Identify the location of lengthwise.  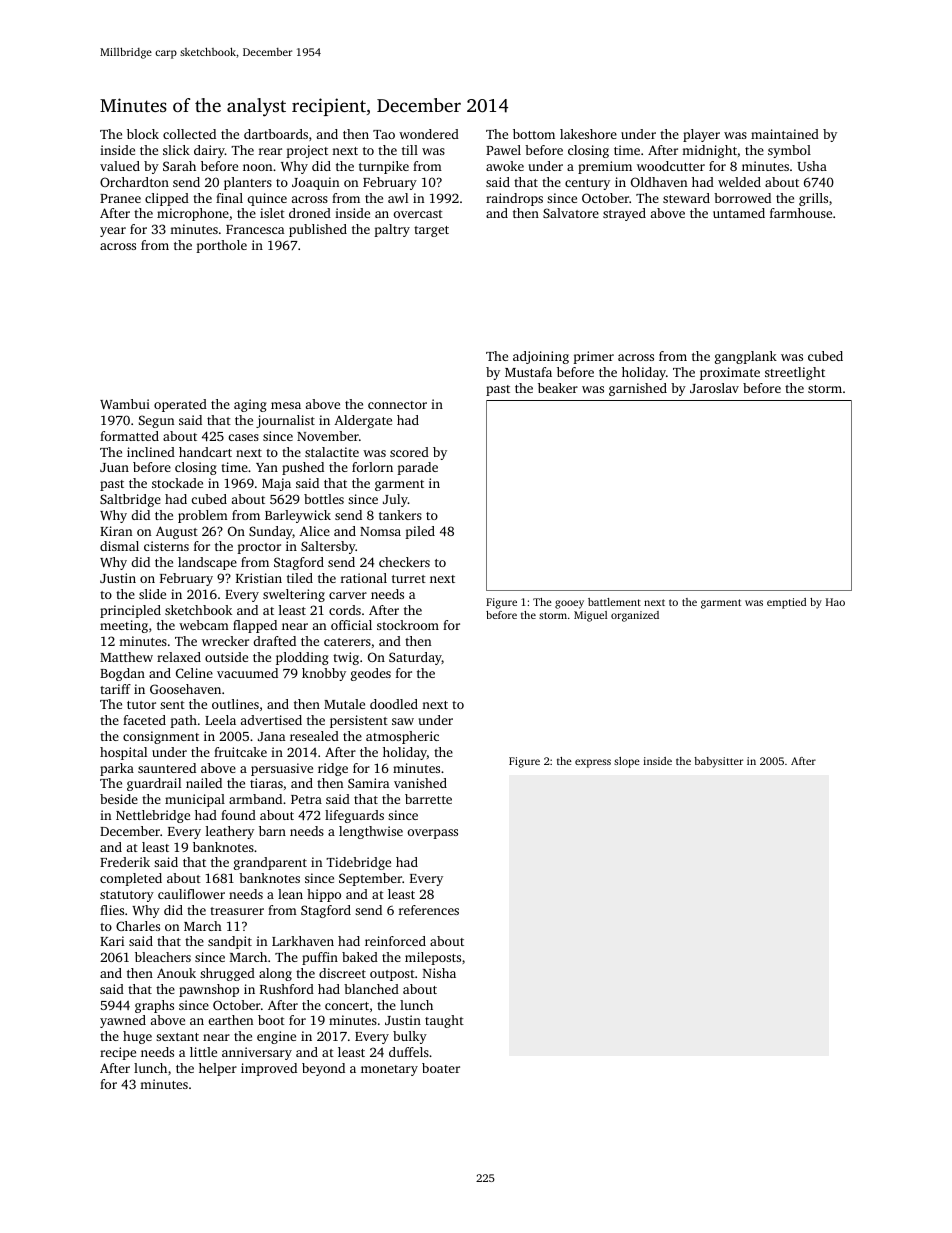
(371, 832).
